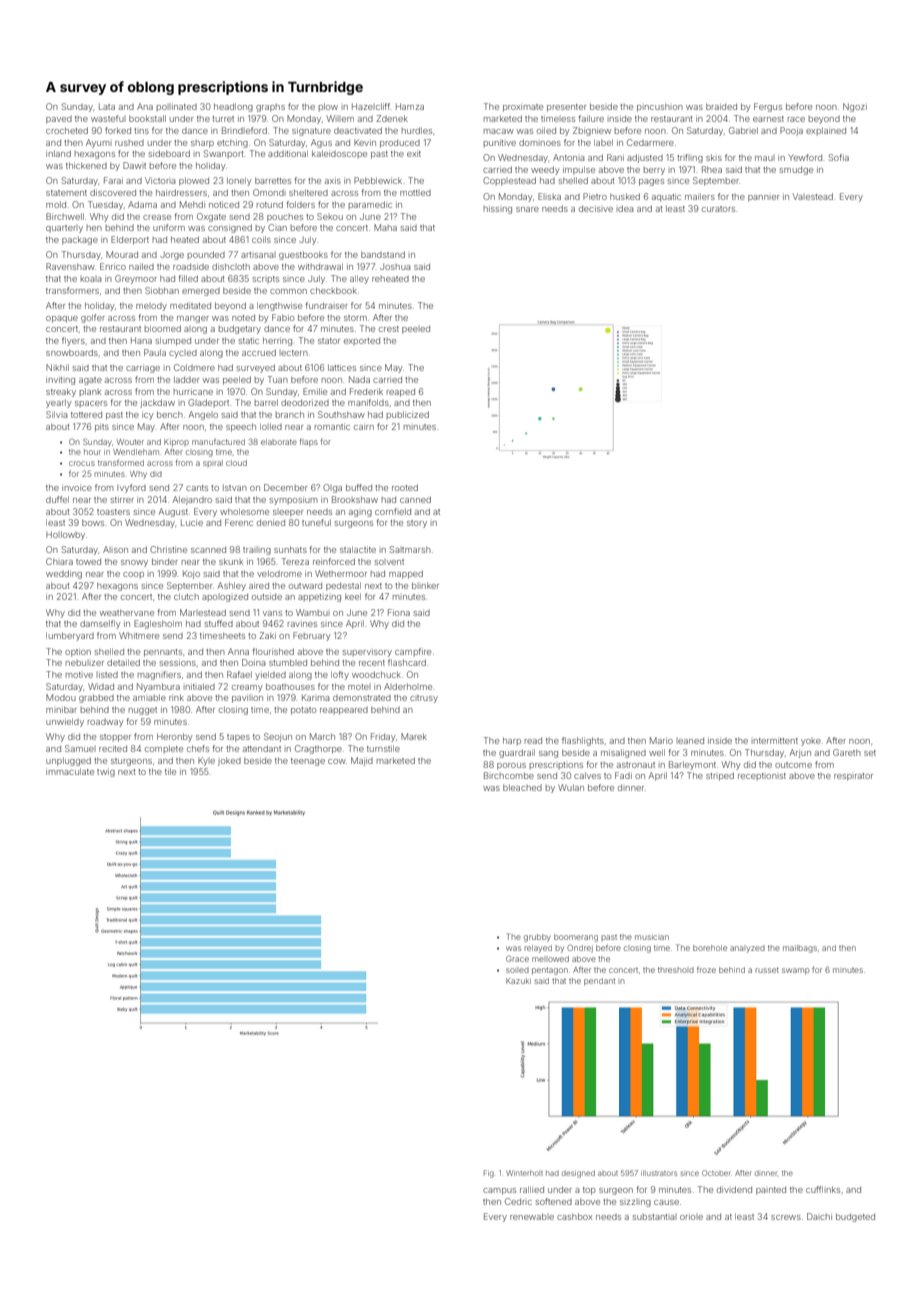  Describe the element at coordinates (383, 254) in the screenshot. I see `bandstand` at that location.
